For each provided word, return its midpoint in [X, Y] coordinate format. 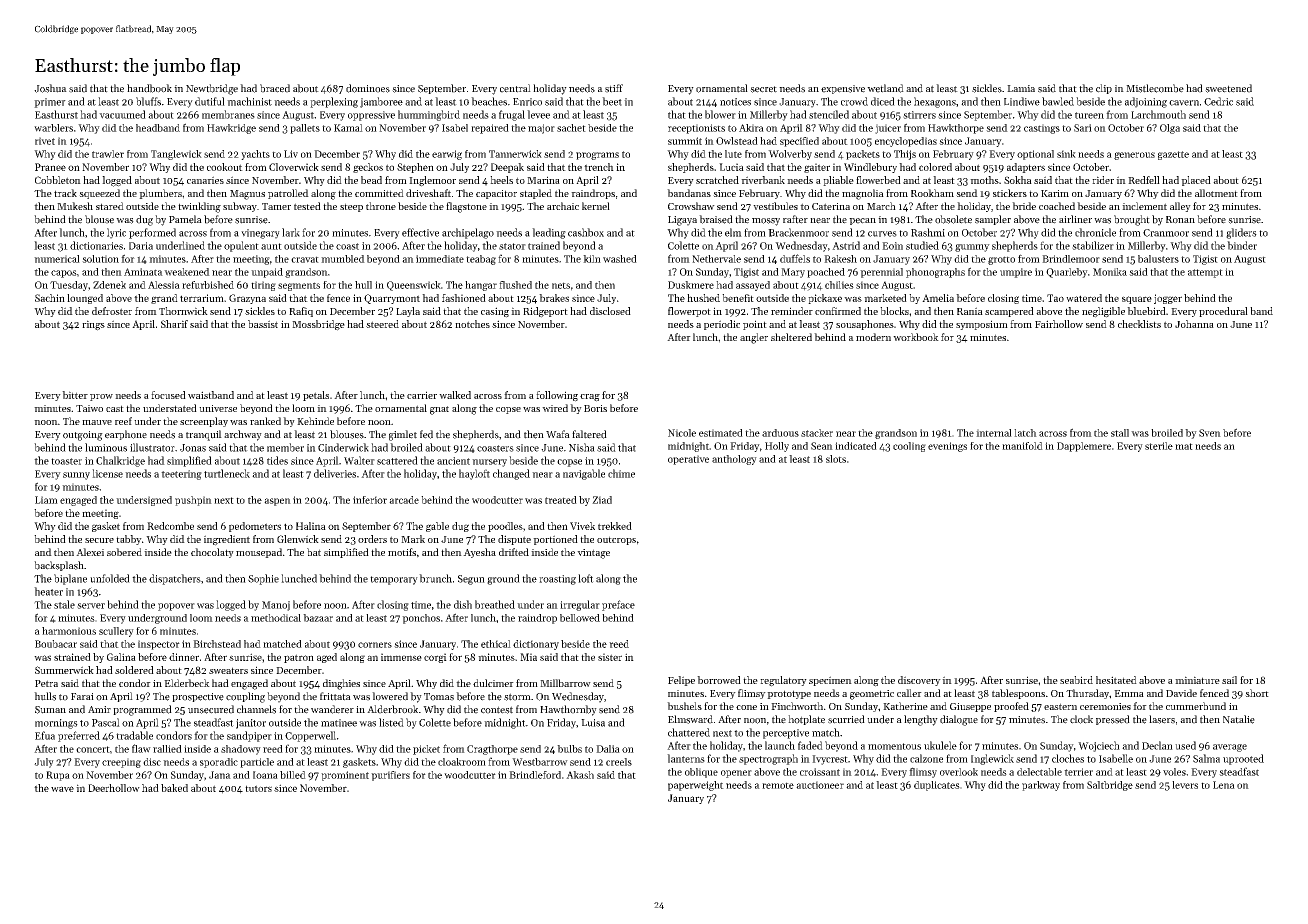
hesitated [1116, 680]
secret [763, 89]
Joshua [50, 88]
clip [1104, 89]
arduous [780, 433]
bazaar [318, 618]
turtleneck [227, 473]
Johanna [1194, 324]
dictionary [536, 645]
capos [64, 274]
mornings [56, 724]
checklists [1139, 324]
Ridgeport [545, 312]
